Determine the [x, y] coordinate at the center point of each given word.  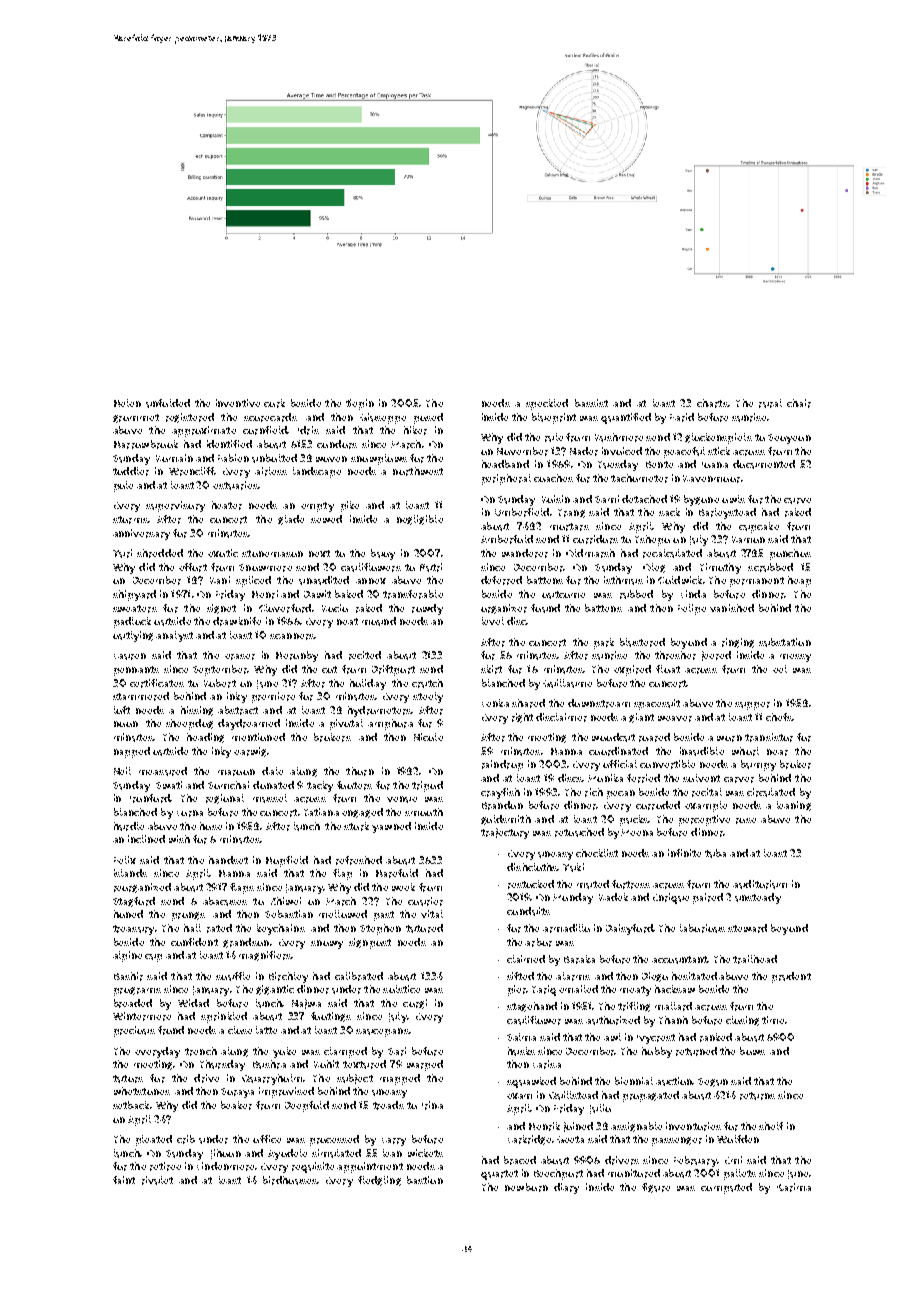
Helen [127, 403]
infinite [684, 853]
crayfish [500, 793]
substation [785, 642]
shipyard [134, 595]
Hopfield [287, 861]
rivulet [157, 1180]
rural [770, 403]
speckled [547, 404]
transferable [413, 594]
